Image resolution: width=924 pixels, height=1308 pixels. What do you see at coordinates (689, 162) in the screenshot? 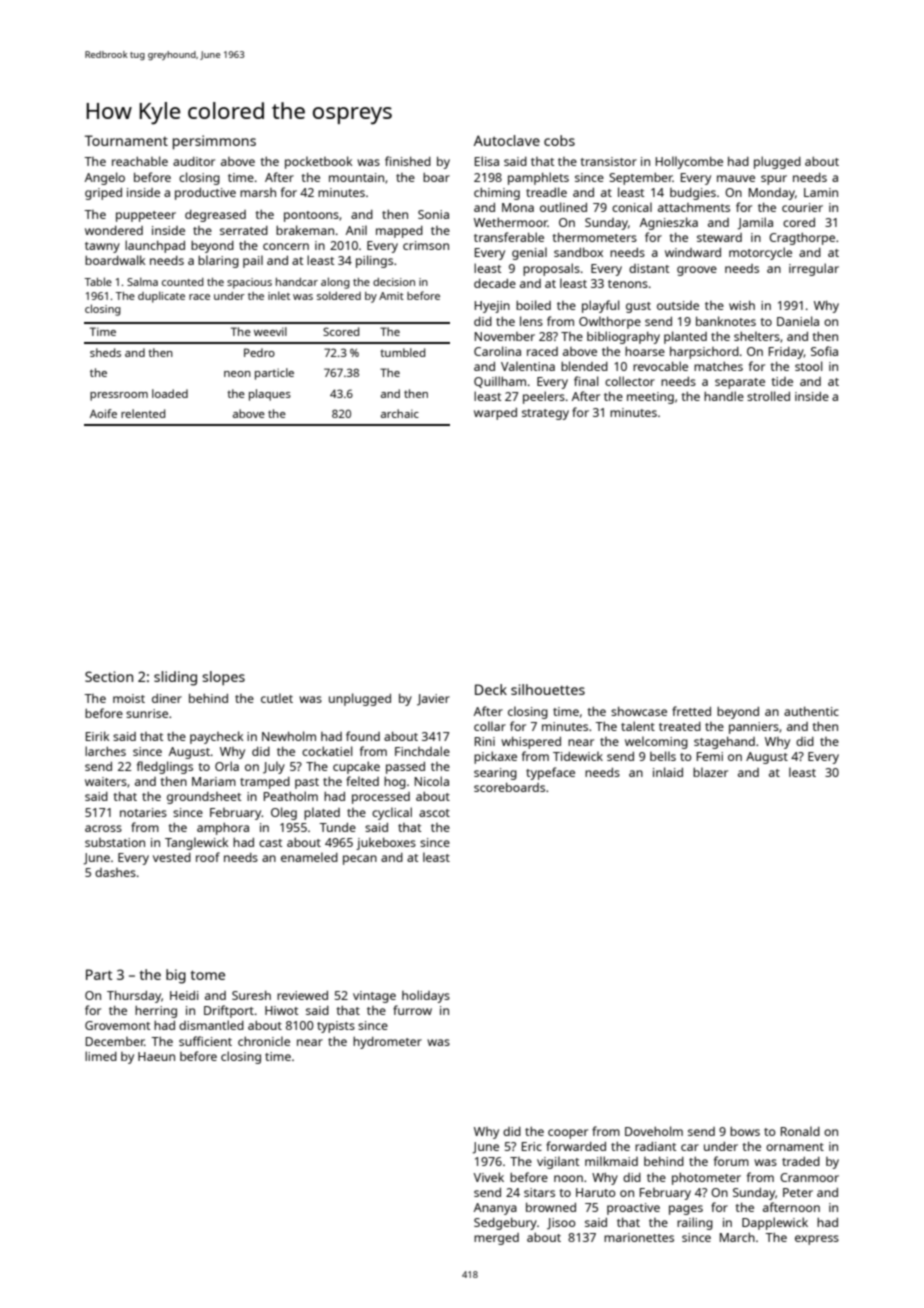
I see `Hollycombe` at bounding box center [689, 162].
